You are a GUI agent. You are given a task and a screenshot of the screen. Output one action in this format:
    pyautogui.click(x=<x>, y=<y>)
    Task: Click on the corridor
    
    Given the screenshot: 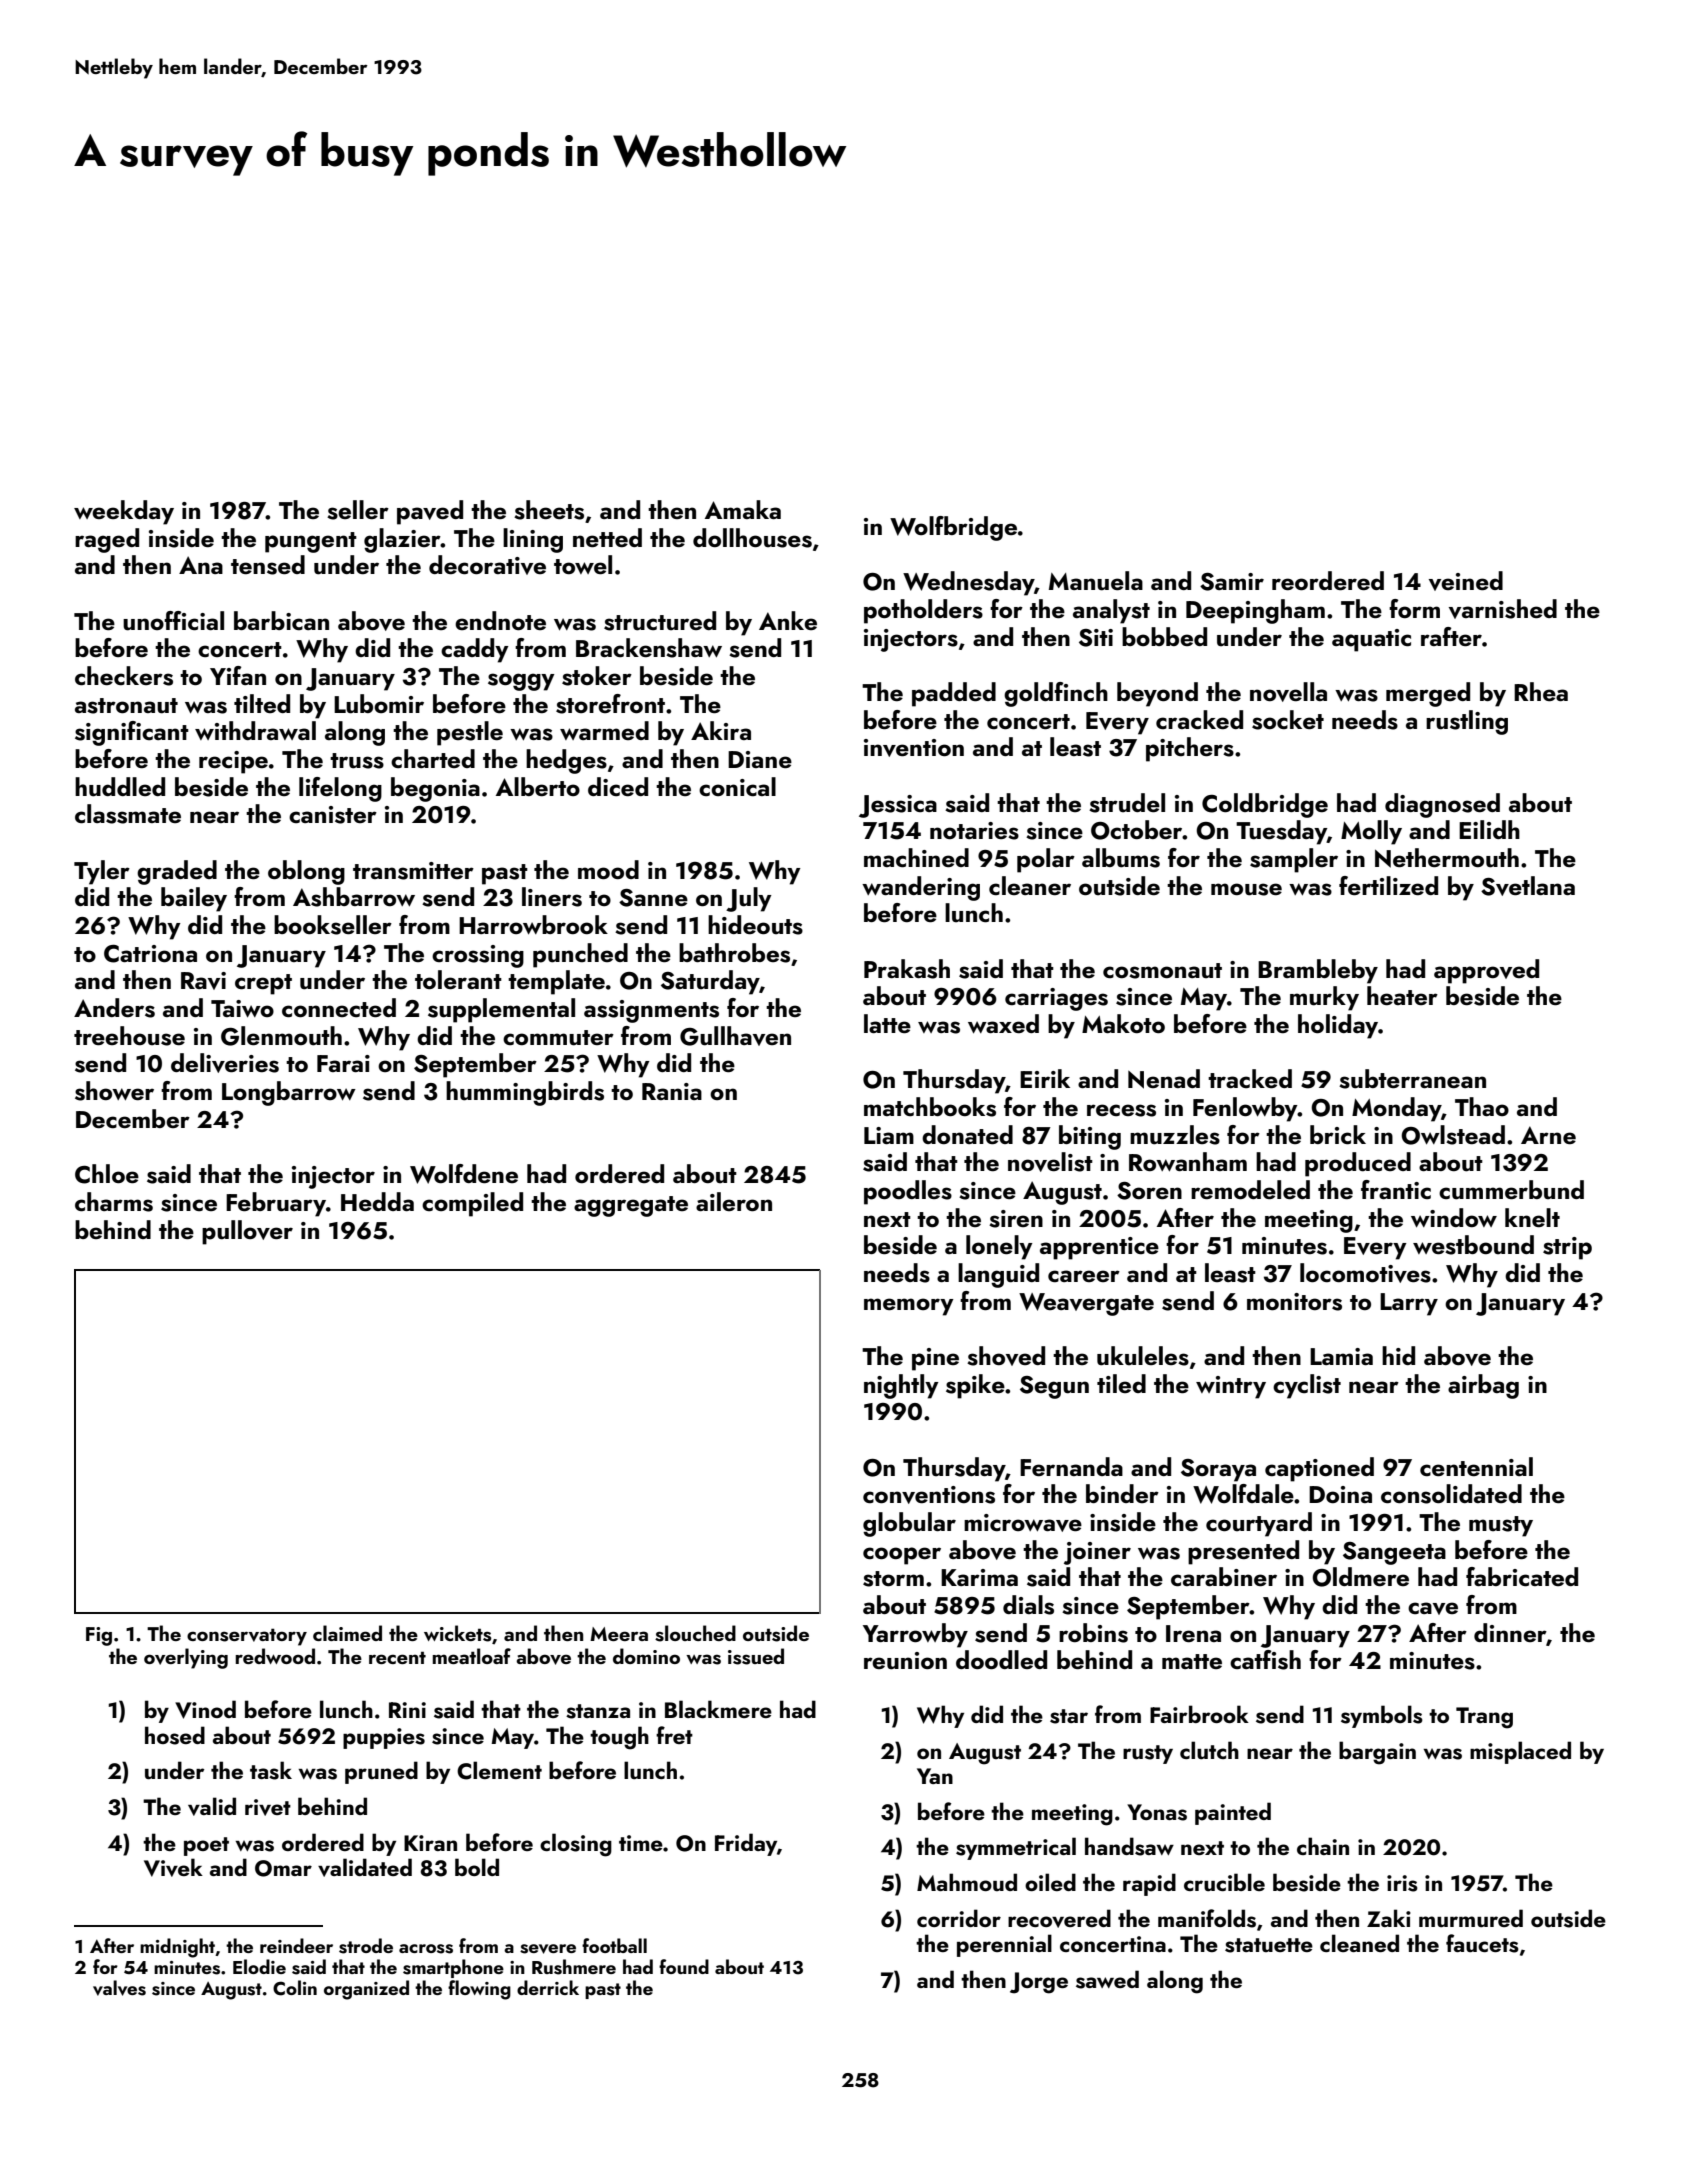 What is the action you would take?
    pyautogui.click(x=959, y=1918)
